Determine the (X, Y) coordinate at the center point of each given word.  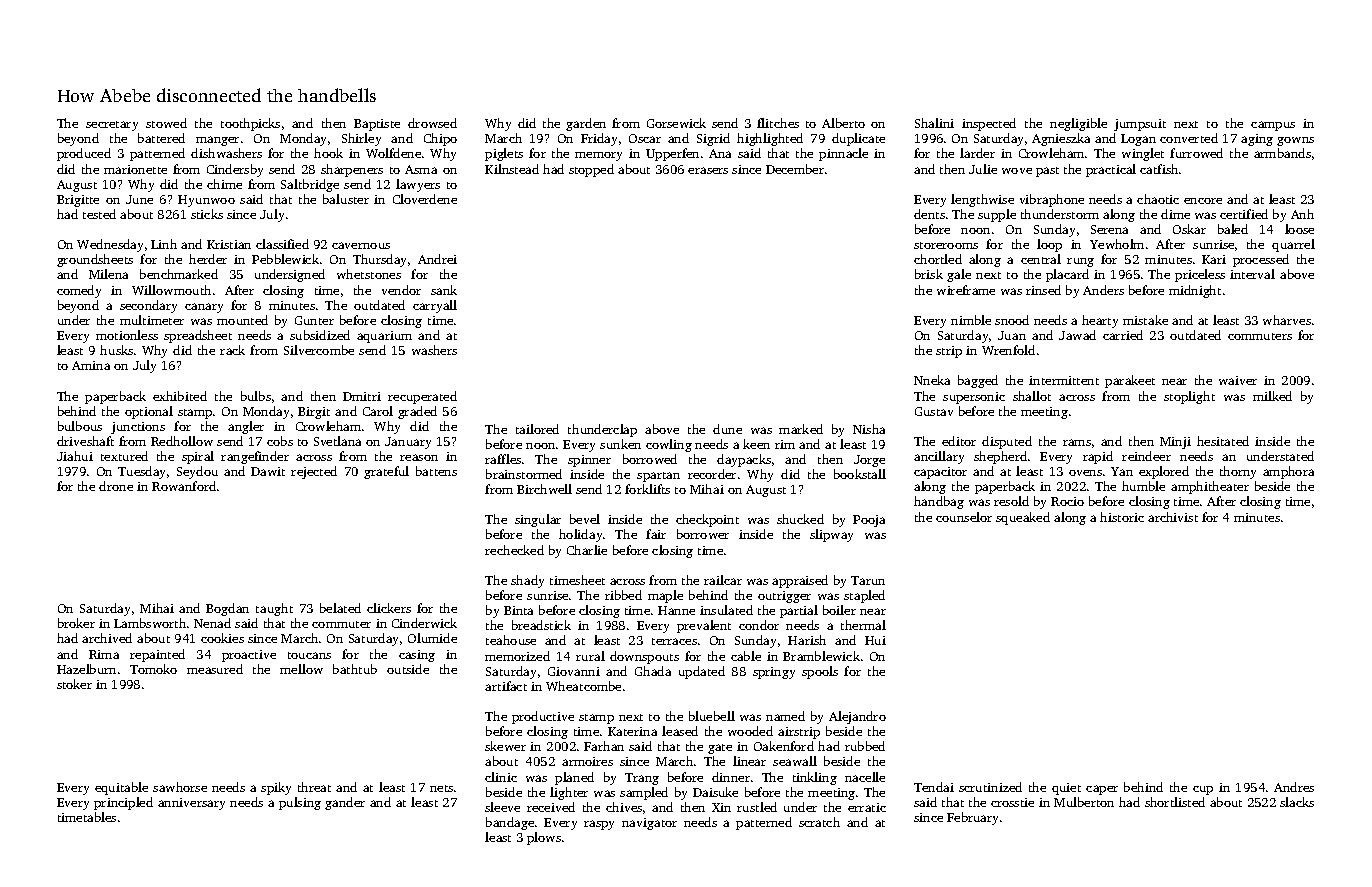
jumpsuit (1140, 125)
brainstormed (524, 474)
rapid (1098, 457)
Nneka (932, 380)
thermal (863, 625)
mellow (301, 669)
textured (124, 456)
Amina (91, 365)
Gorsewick (676, 123)
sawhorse (180, 787)
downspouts (644, 657)
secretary (112, 126)
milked (1272, 396)
